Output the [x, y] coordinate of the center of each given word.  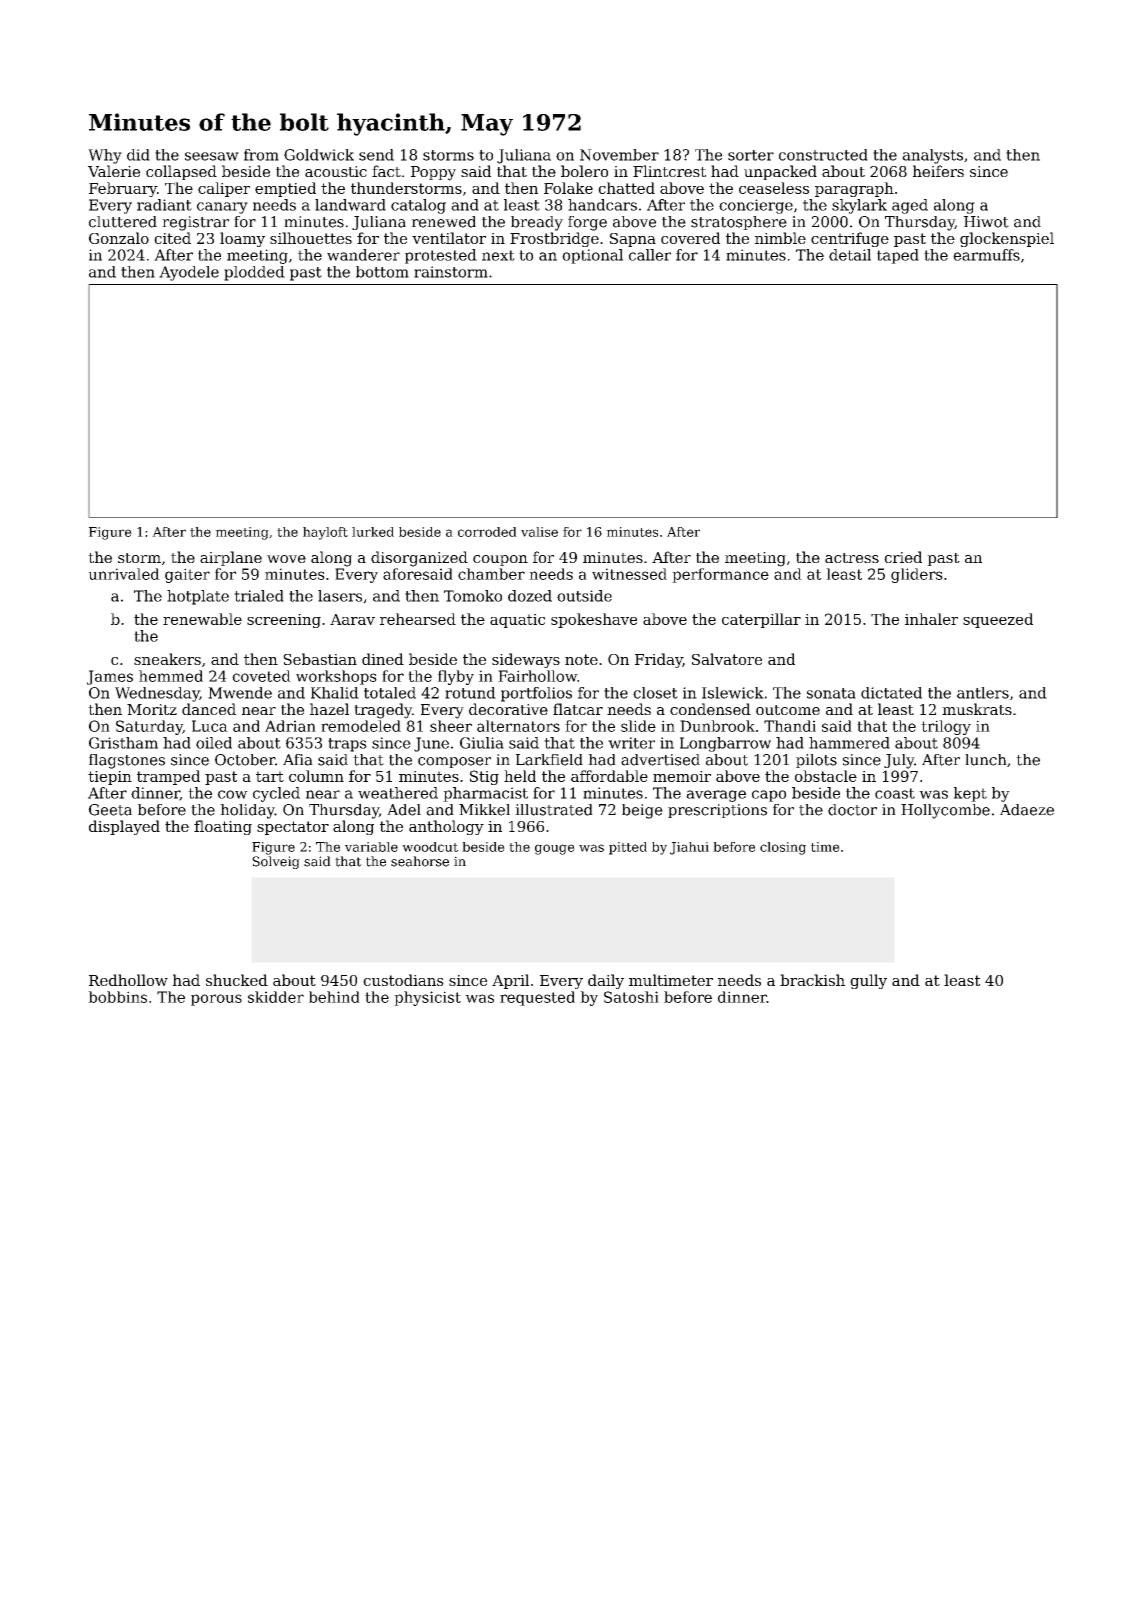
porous [216, 1000]
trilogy [946, 727]
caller [650, 255]
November [619, 155]
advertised [660, 760]
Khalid [335, 693]
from [261, 155]
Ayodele [189, 273]
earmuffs [986, 255]
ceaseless [774, 188]
